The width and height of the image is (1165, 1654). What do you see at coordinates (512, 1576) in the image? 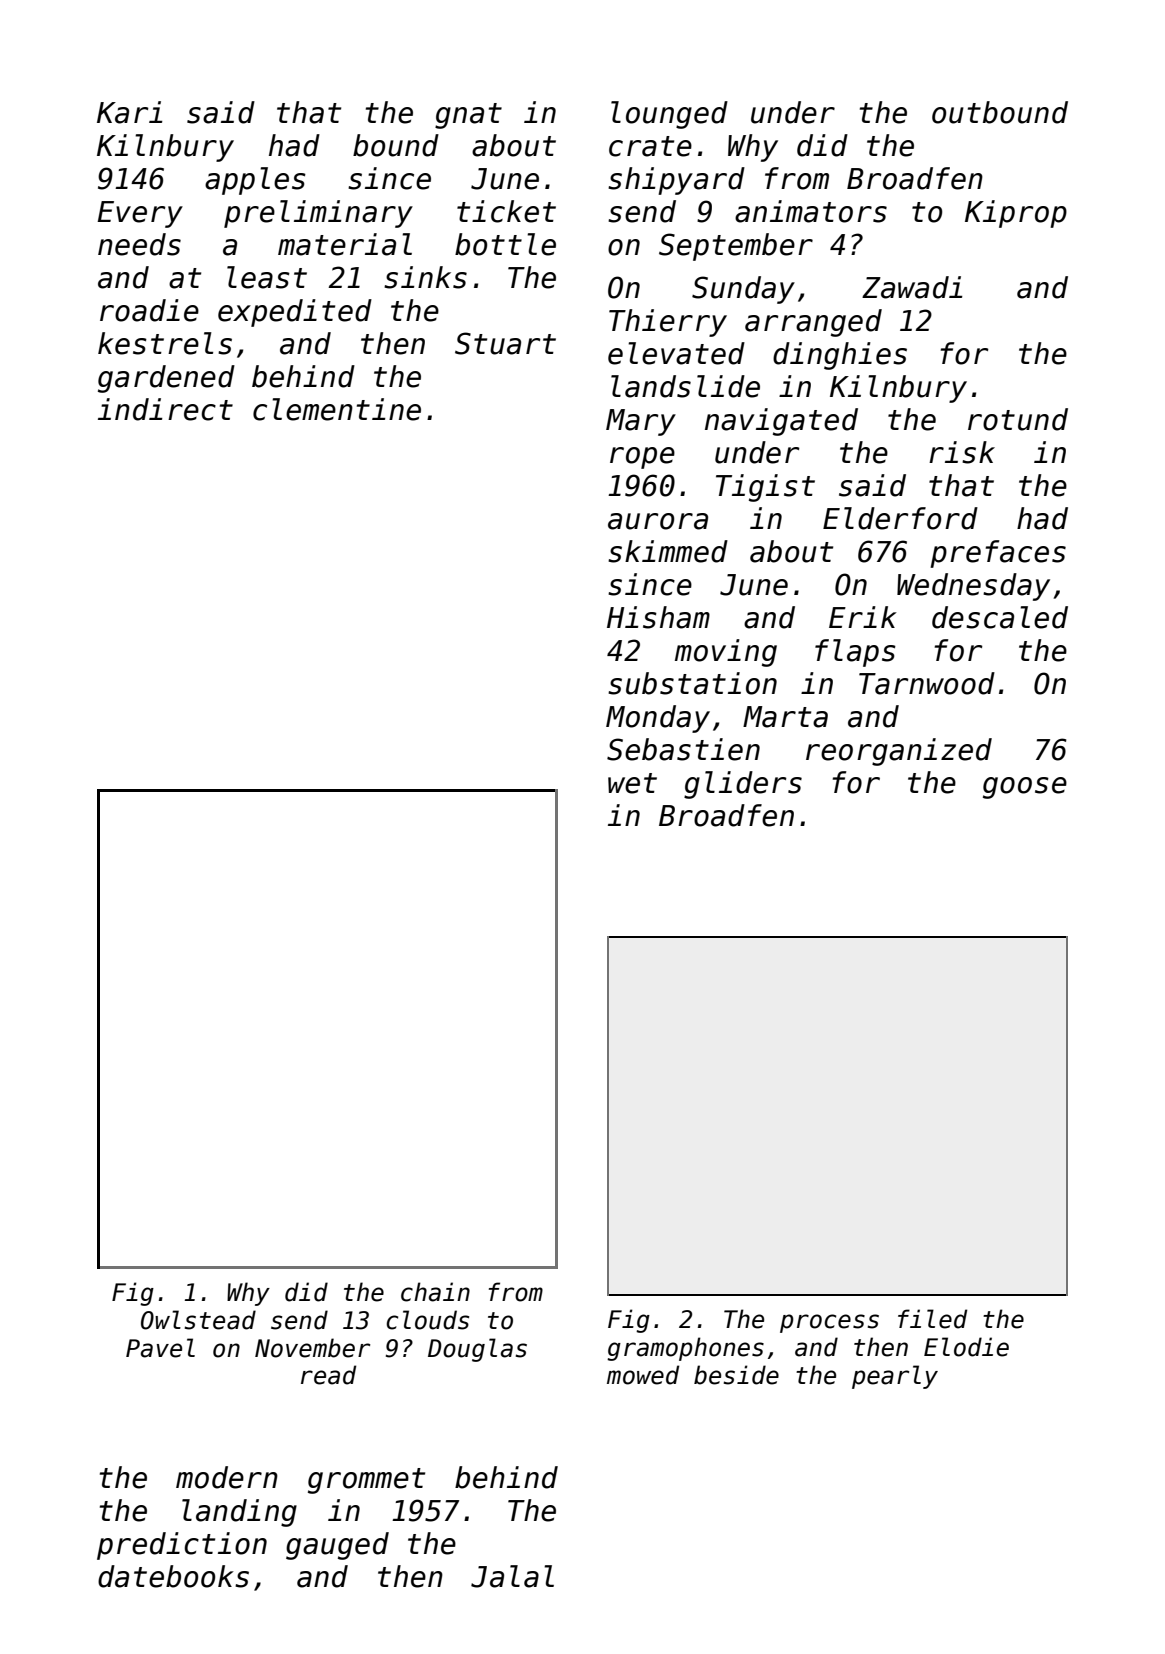
I see `Jalal` at bounding box center [512, 1576].
